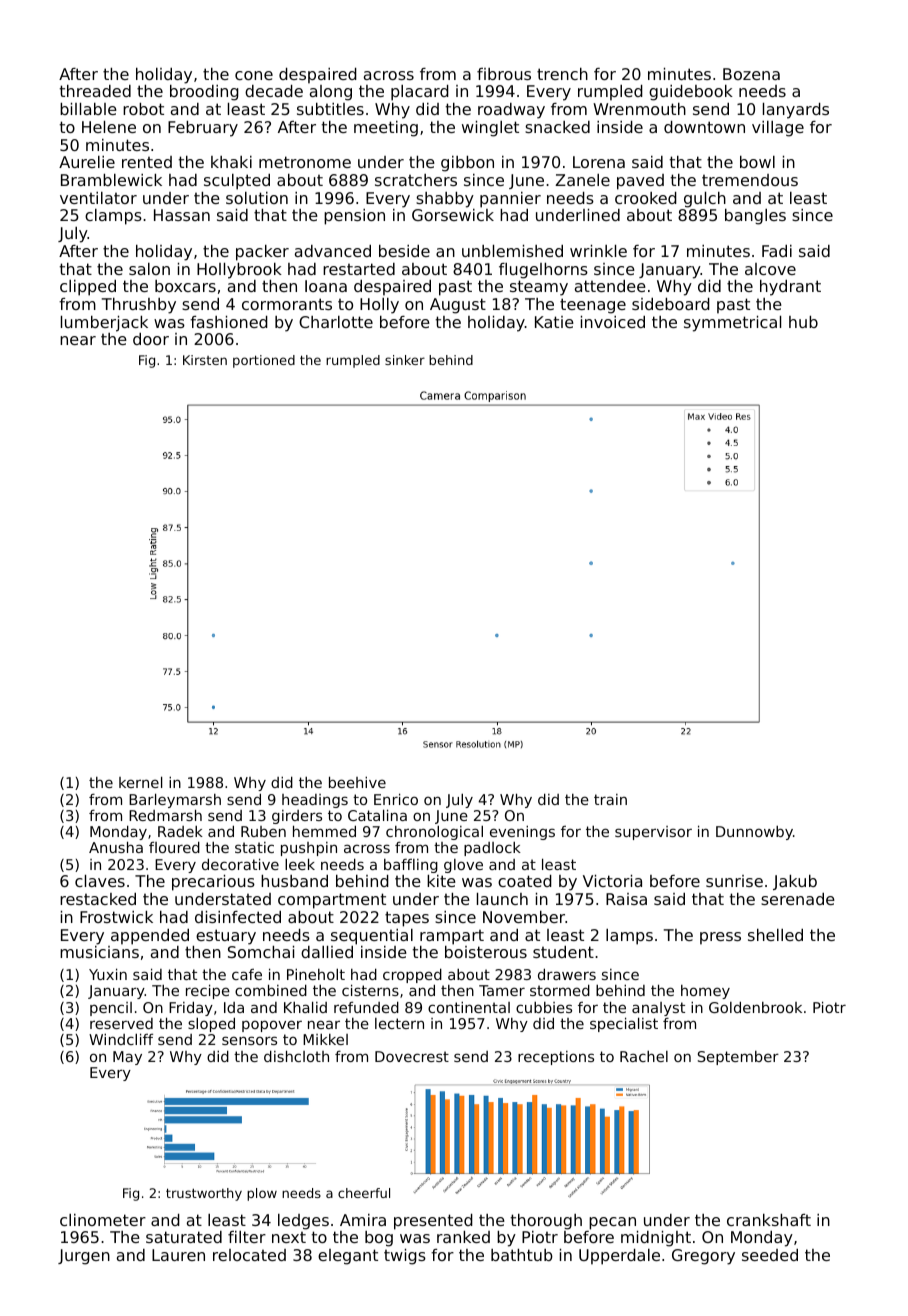  What do you see at coordinates (205, 360) in the screenshot?
I see `Kirsten` at bounding box center [205, 360].
